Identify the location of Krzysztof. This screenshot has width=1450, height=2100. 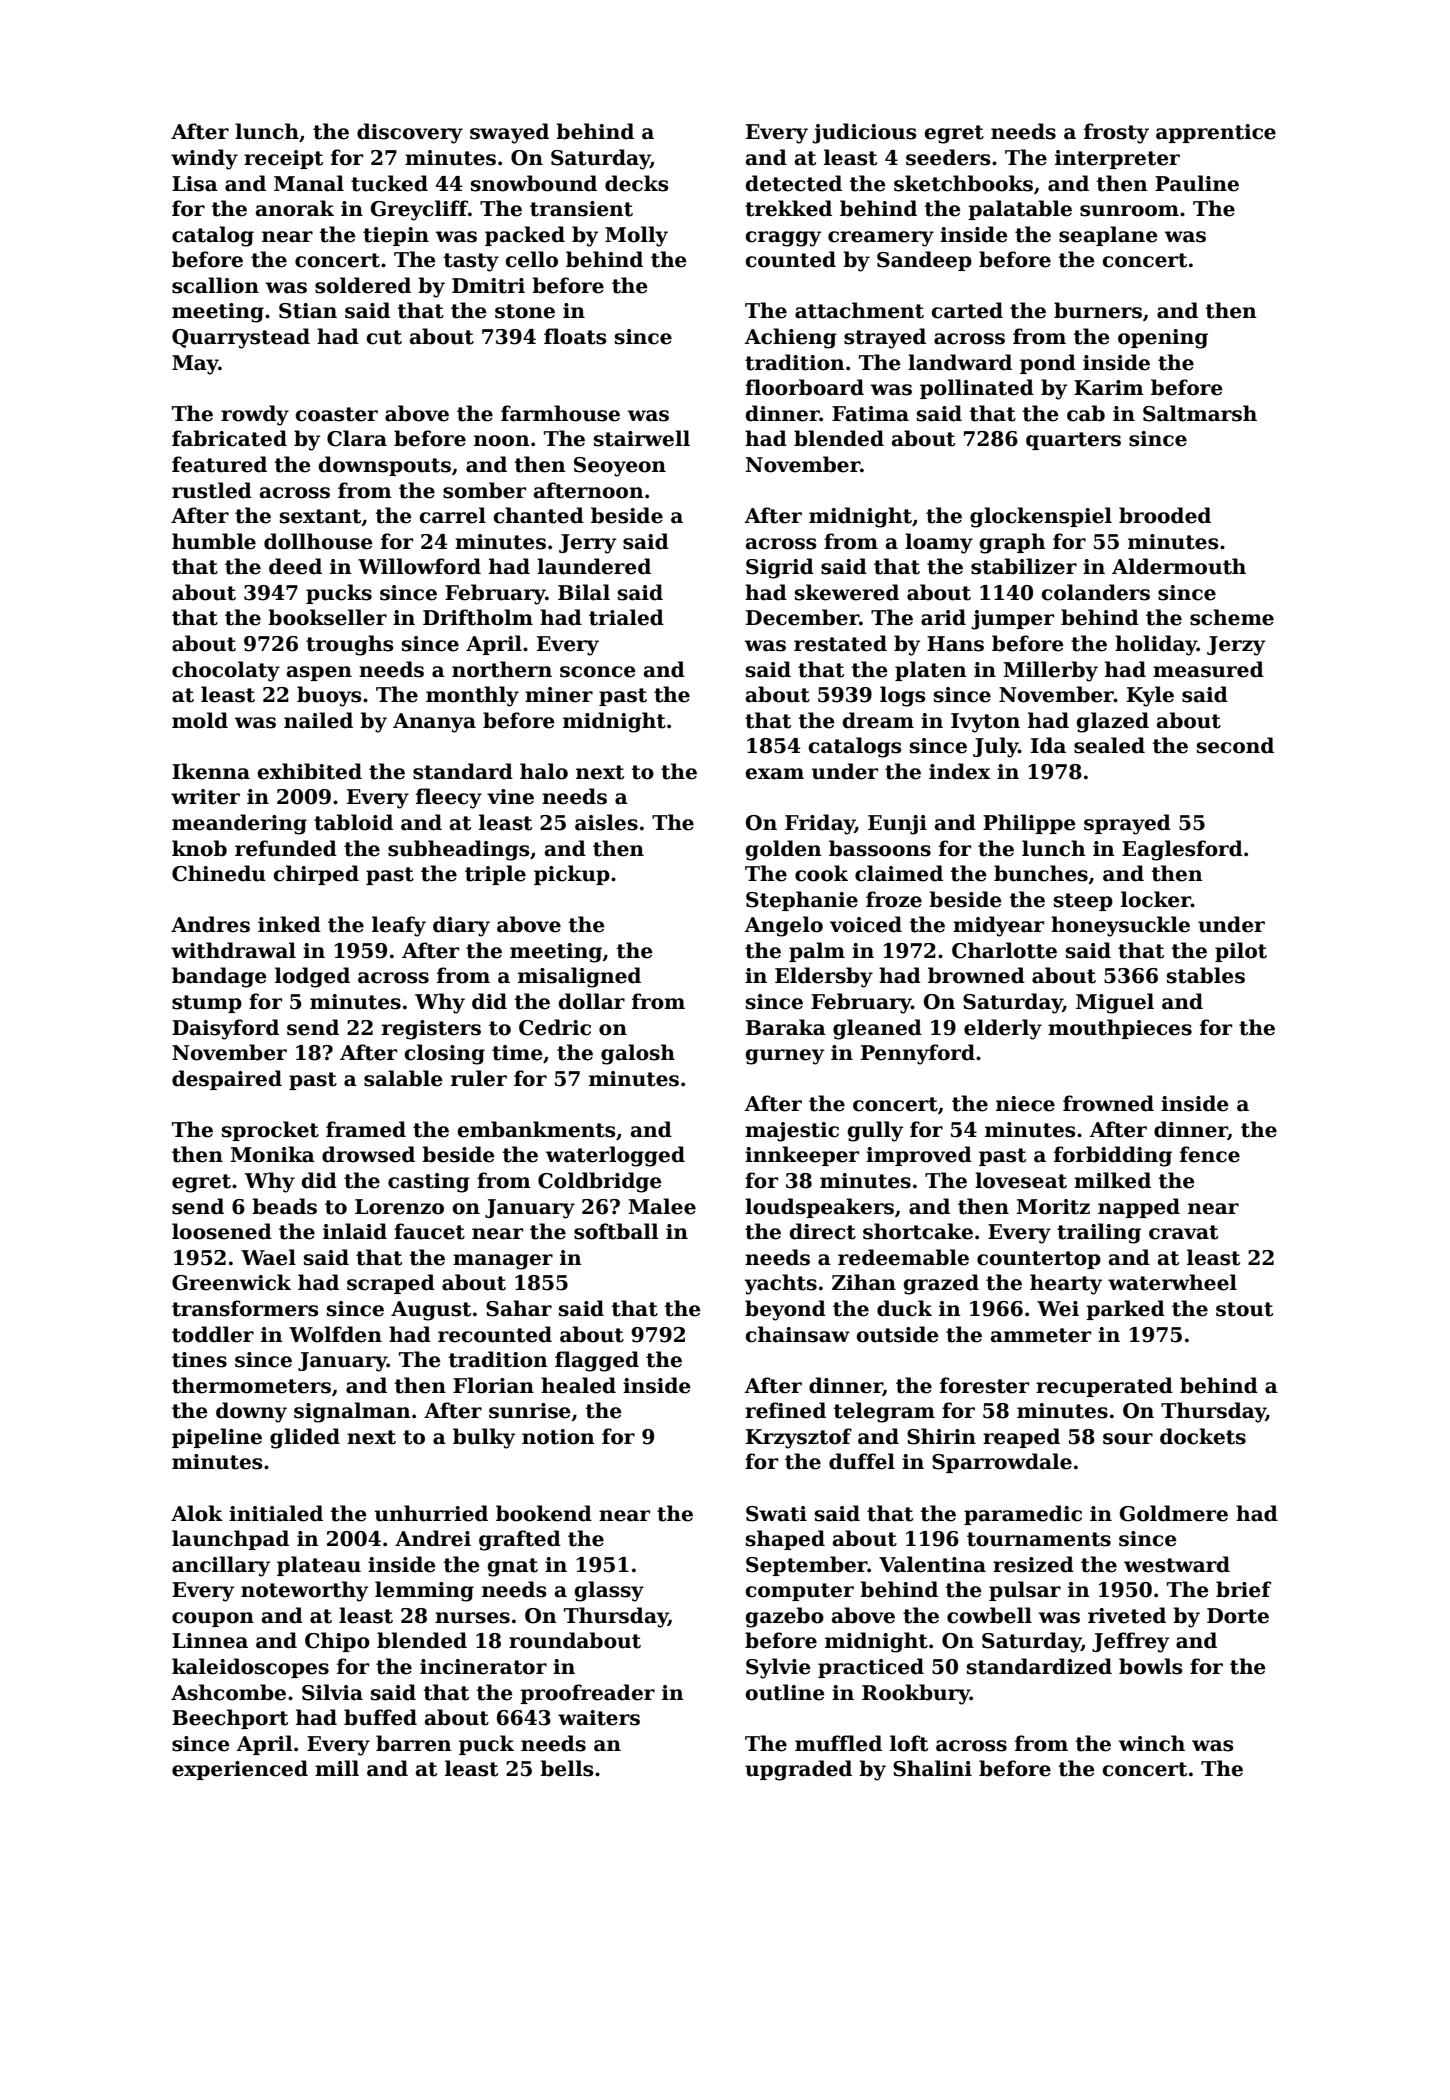
(799, 1438).
